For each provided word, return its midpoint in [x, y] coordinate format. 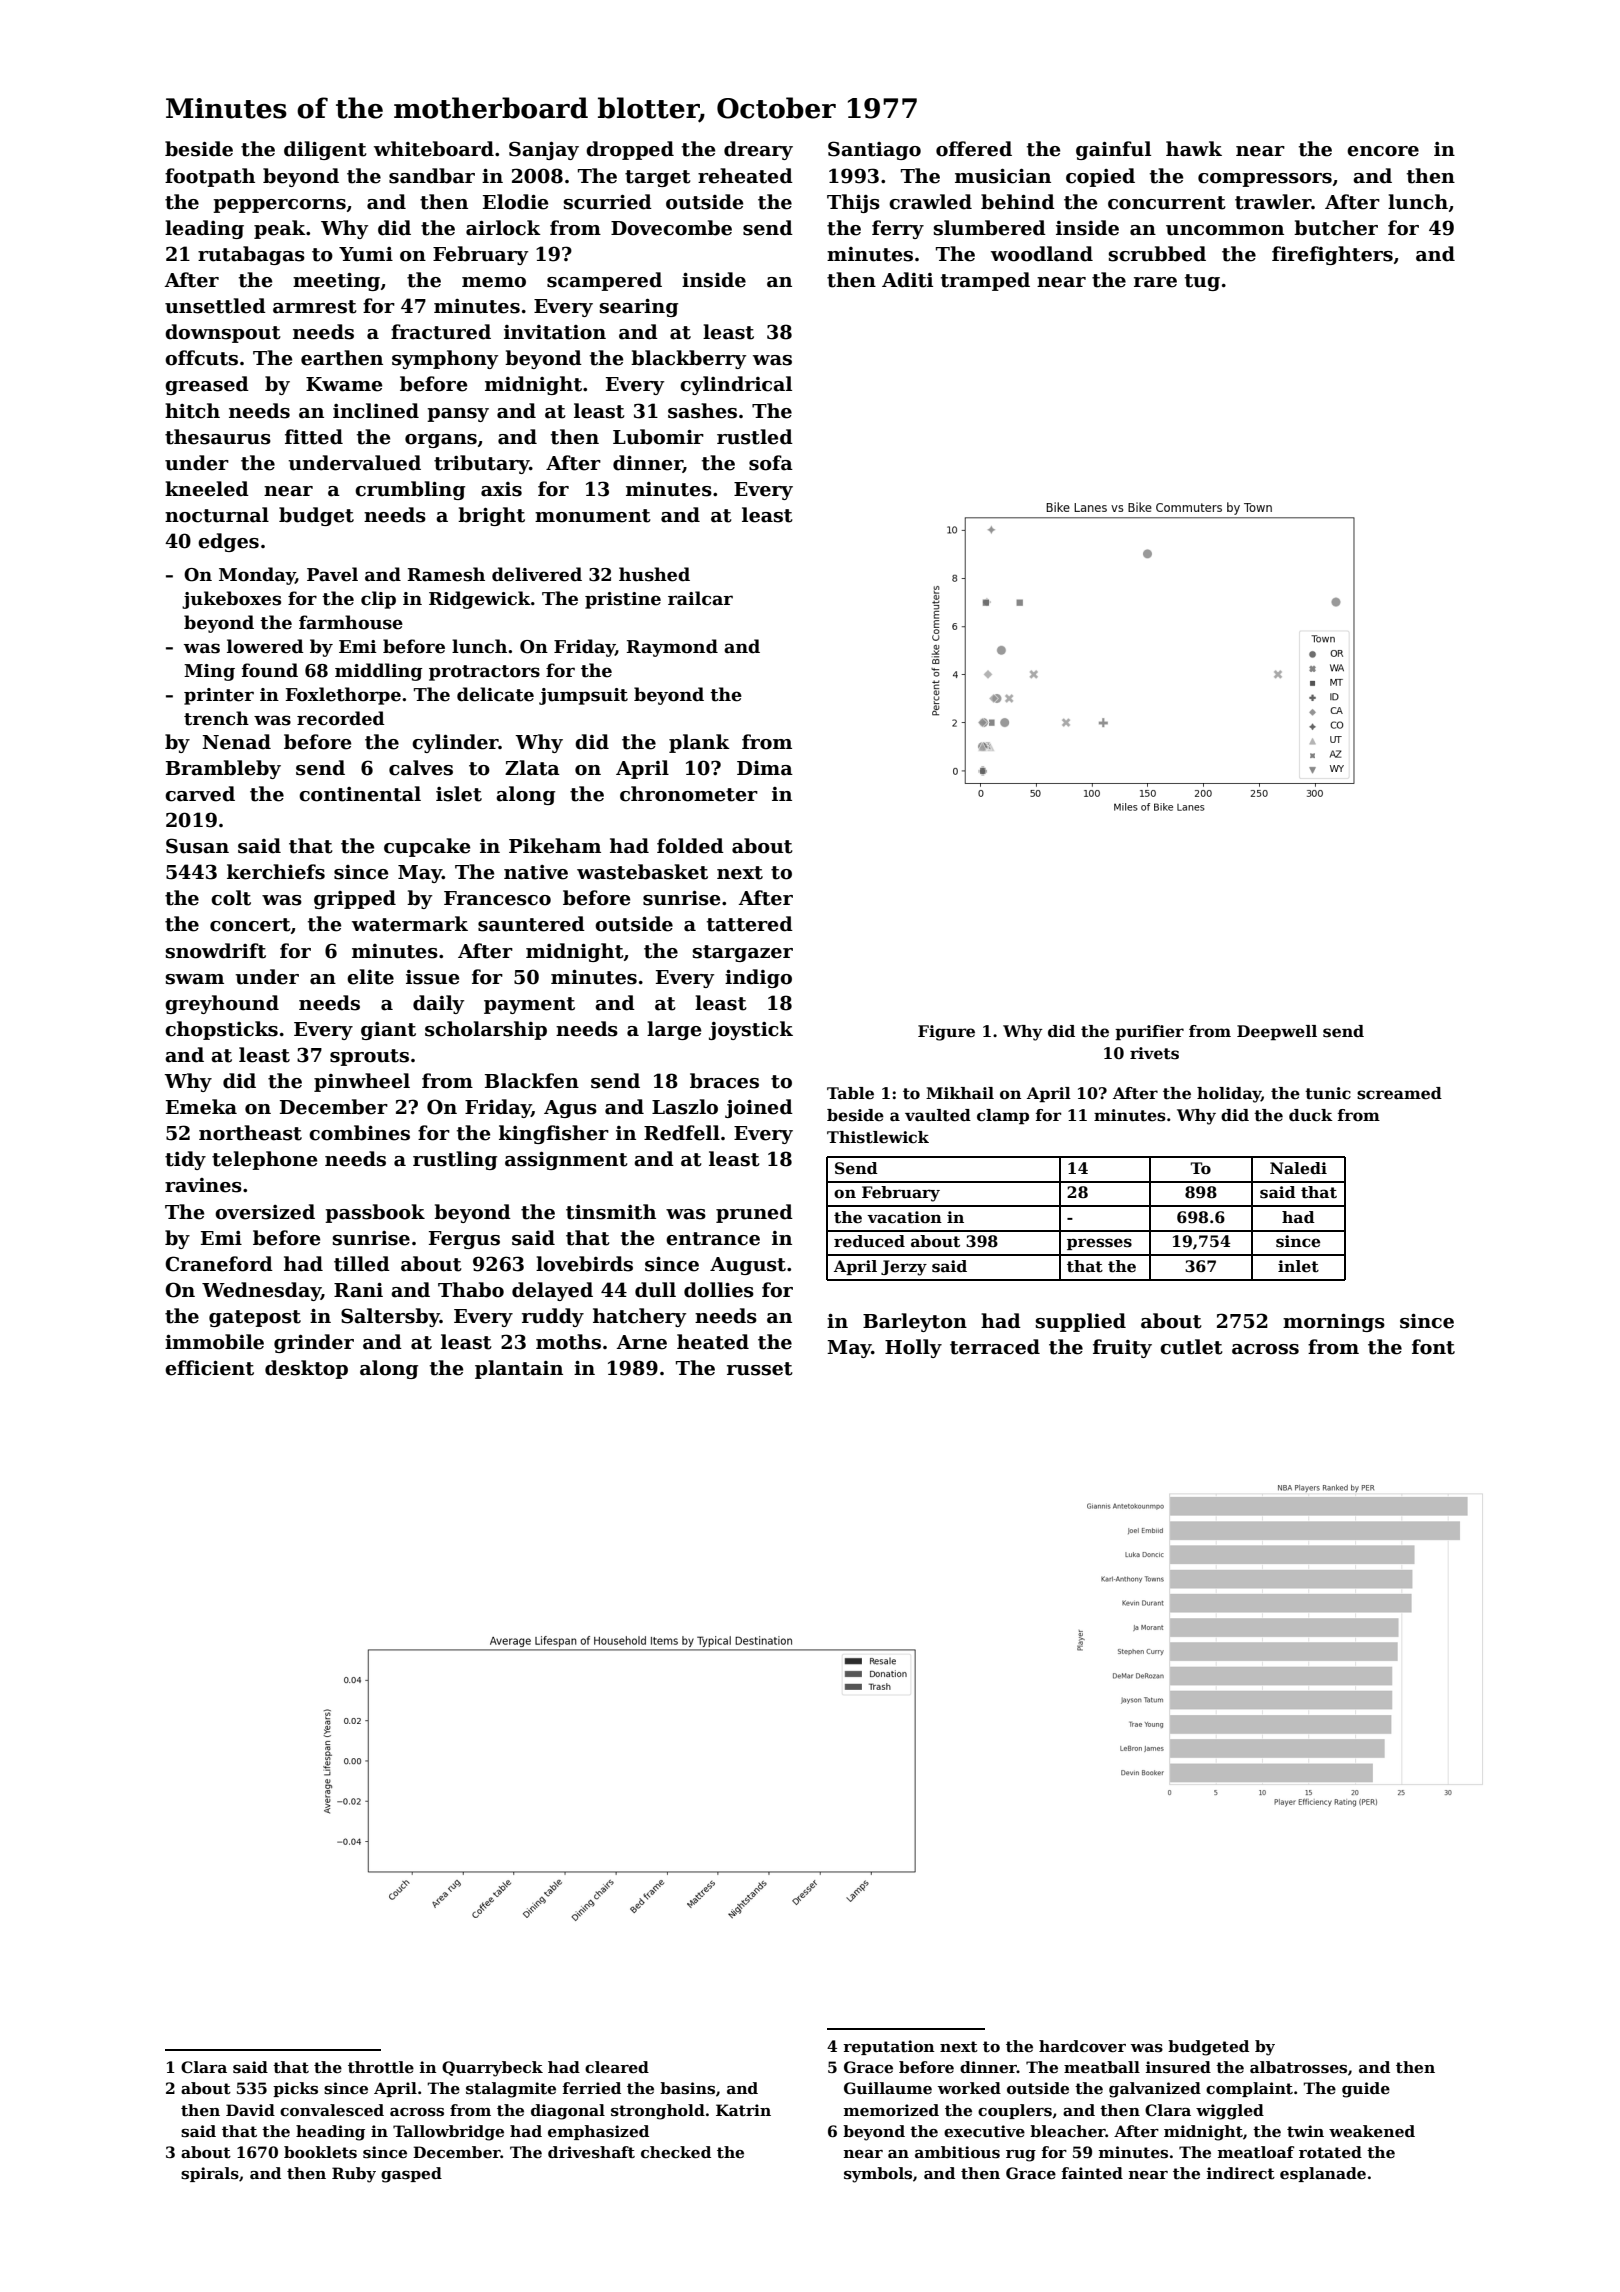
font [1433, 1347]
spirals [210, 2174]
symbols [878, 2175]
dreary [758, 150]
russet [760, 1369]
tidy [185, 1160]
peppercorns [279, 206]
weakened [1372, 2131]
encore [1383, 151]
